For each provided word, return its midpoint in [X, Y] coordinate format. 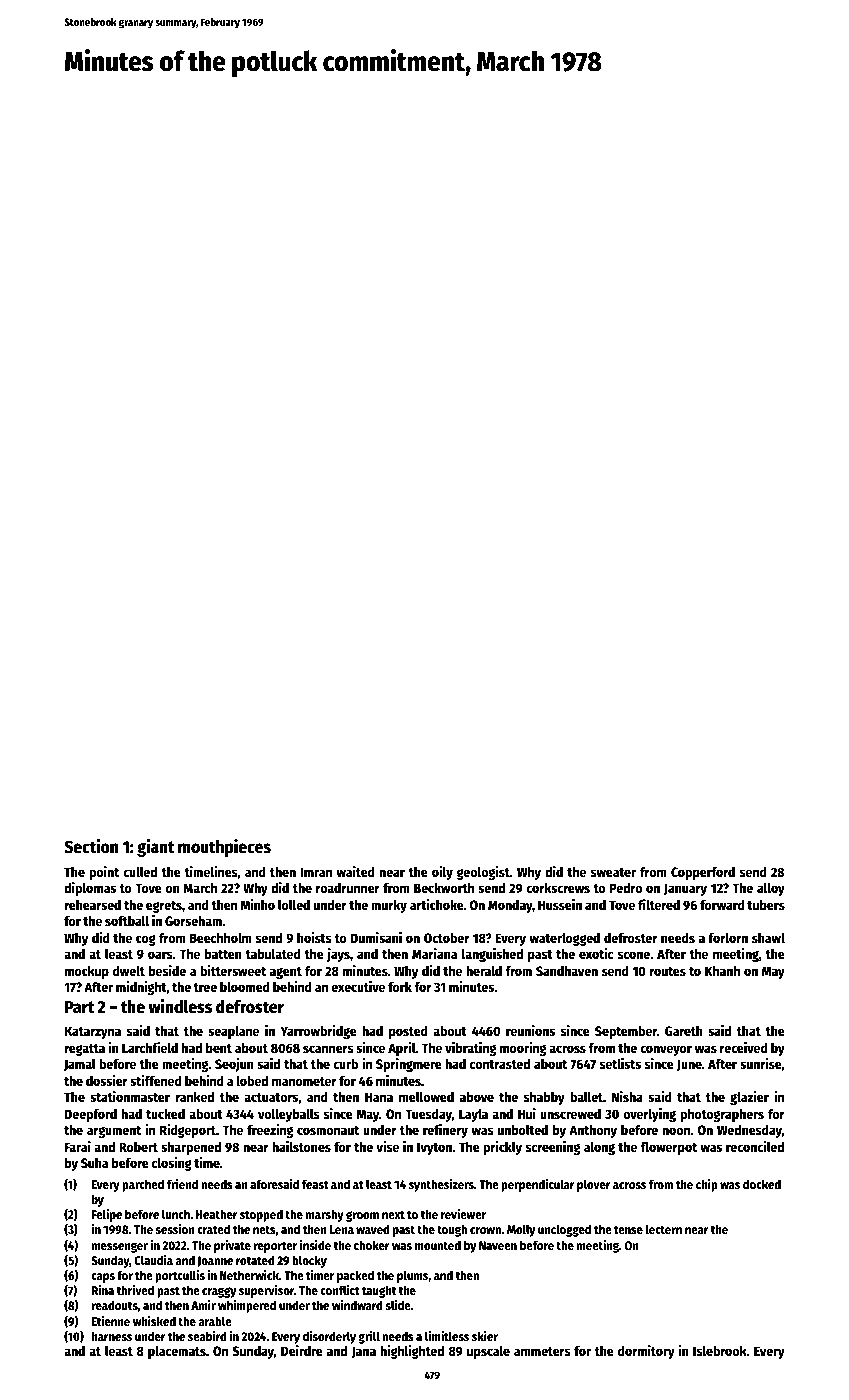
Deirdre [302, 1350]
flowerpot [669, 1148]
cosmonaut [328, 1130]
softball [127, 920]
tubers [766, 905]
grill [369, 1337]
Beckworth [444, 888]
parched [143, 1185]
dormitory [646, 1352]
